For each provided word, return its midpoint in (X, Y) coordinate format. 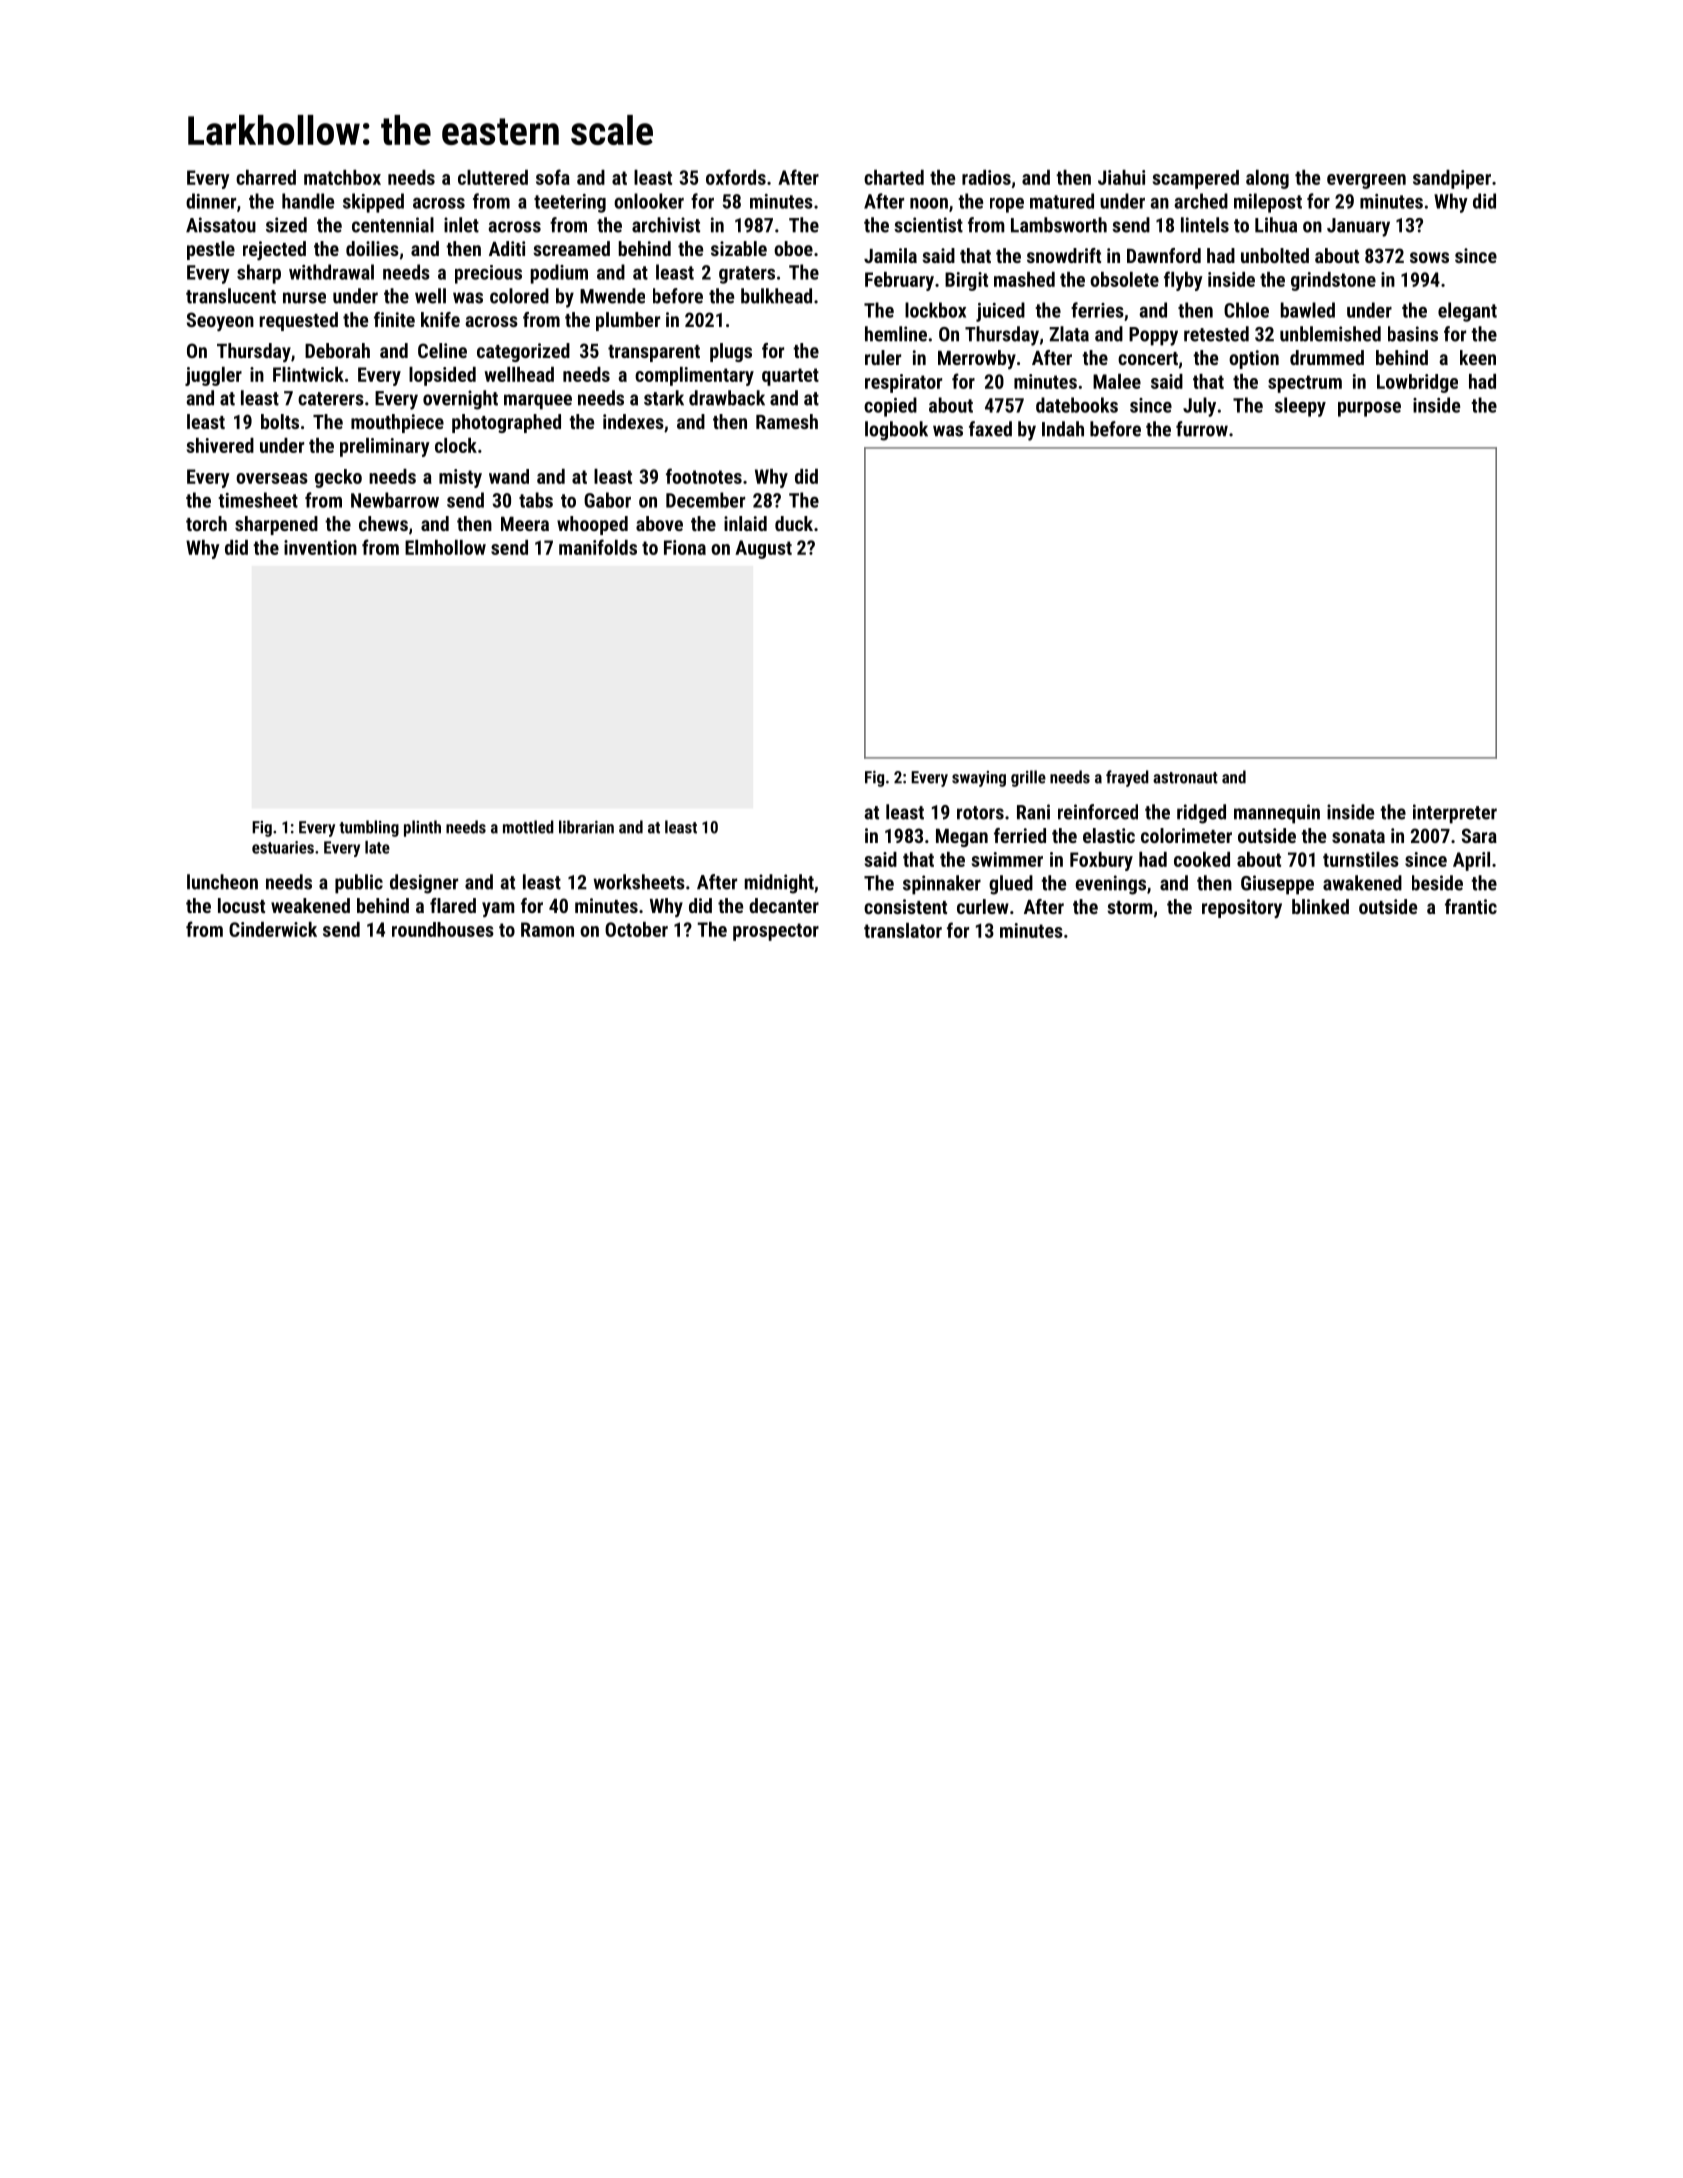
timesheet (258, 500)
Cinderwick (273, 929)
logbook (896, 431)
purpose (1369, 409)
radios (986, 177)
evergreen (1366, 181)
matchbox (342, 177)
